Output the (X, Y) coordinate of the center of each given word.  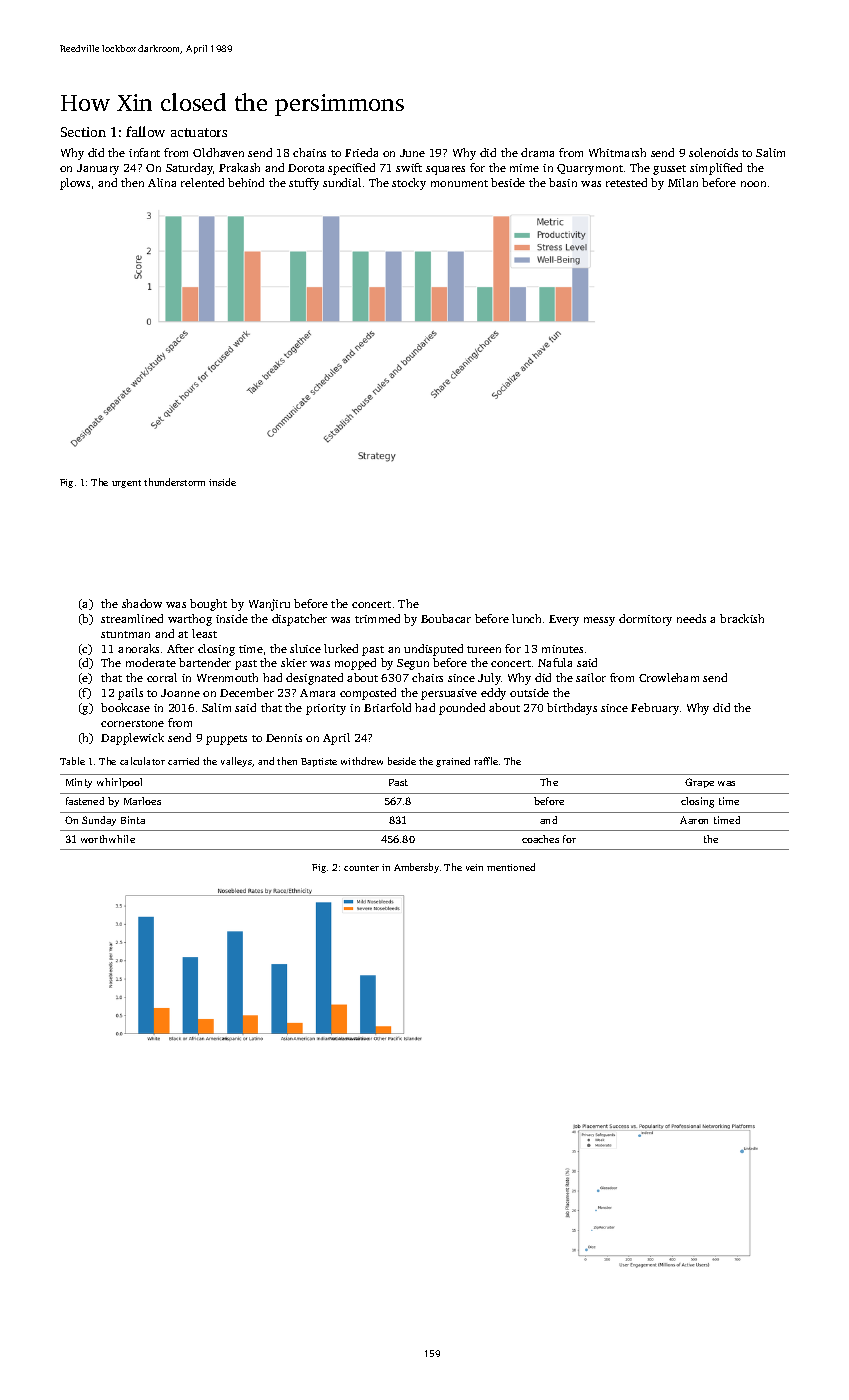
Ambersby (416, 868)
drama (537, 152)
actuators (199, 132)
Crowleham (669, 677)
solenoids (713, 152)
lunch (526, 618)
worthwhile (108, 839)
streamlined (132, 618)
